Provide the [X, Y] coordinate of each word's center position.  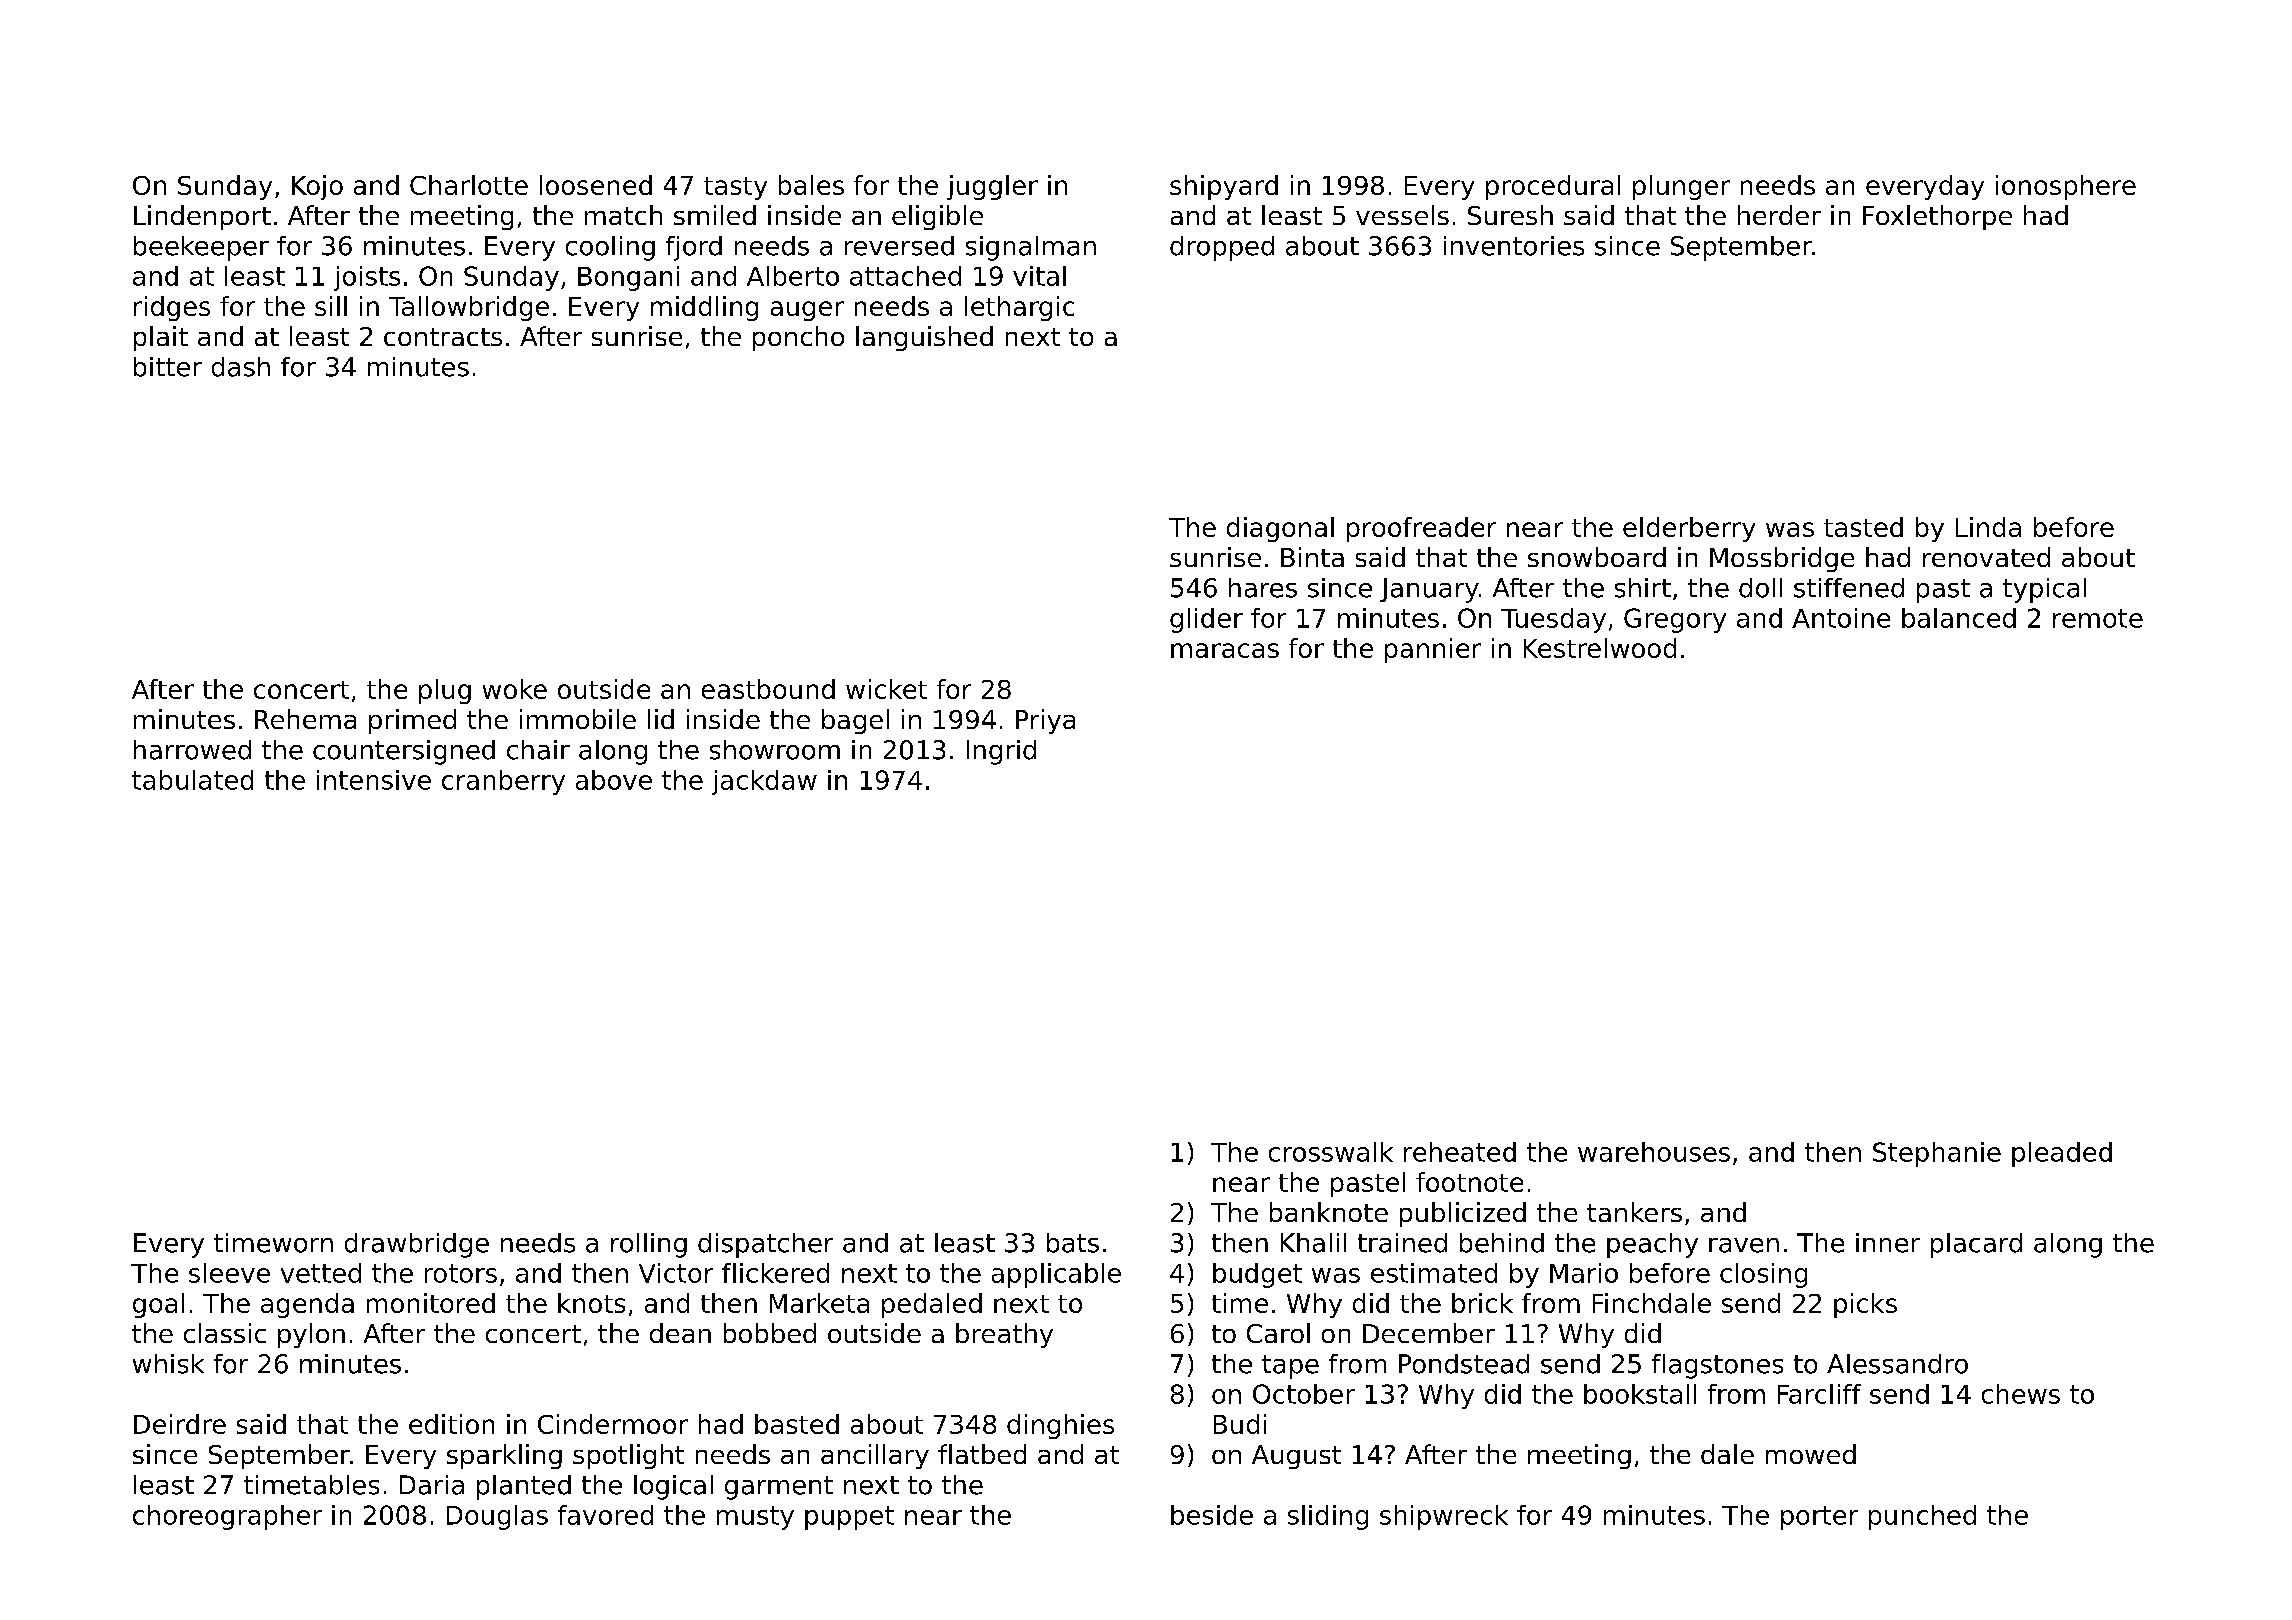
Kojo [317, 187]
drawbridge [417, 1245]
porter [1819, 1518]
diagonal [1280, 529]
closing [1763, 1275]
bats [1073, 1243]
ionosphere [2066, 187]
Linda [1988, 527]
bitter [168, 367]
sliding [1328, 1517]
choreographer [227, 1517]
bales [811, 185]
